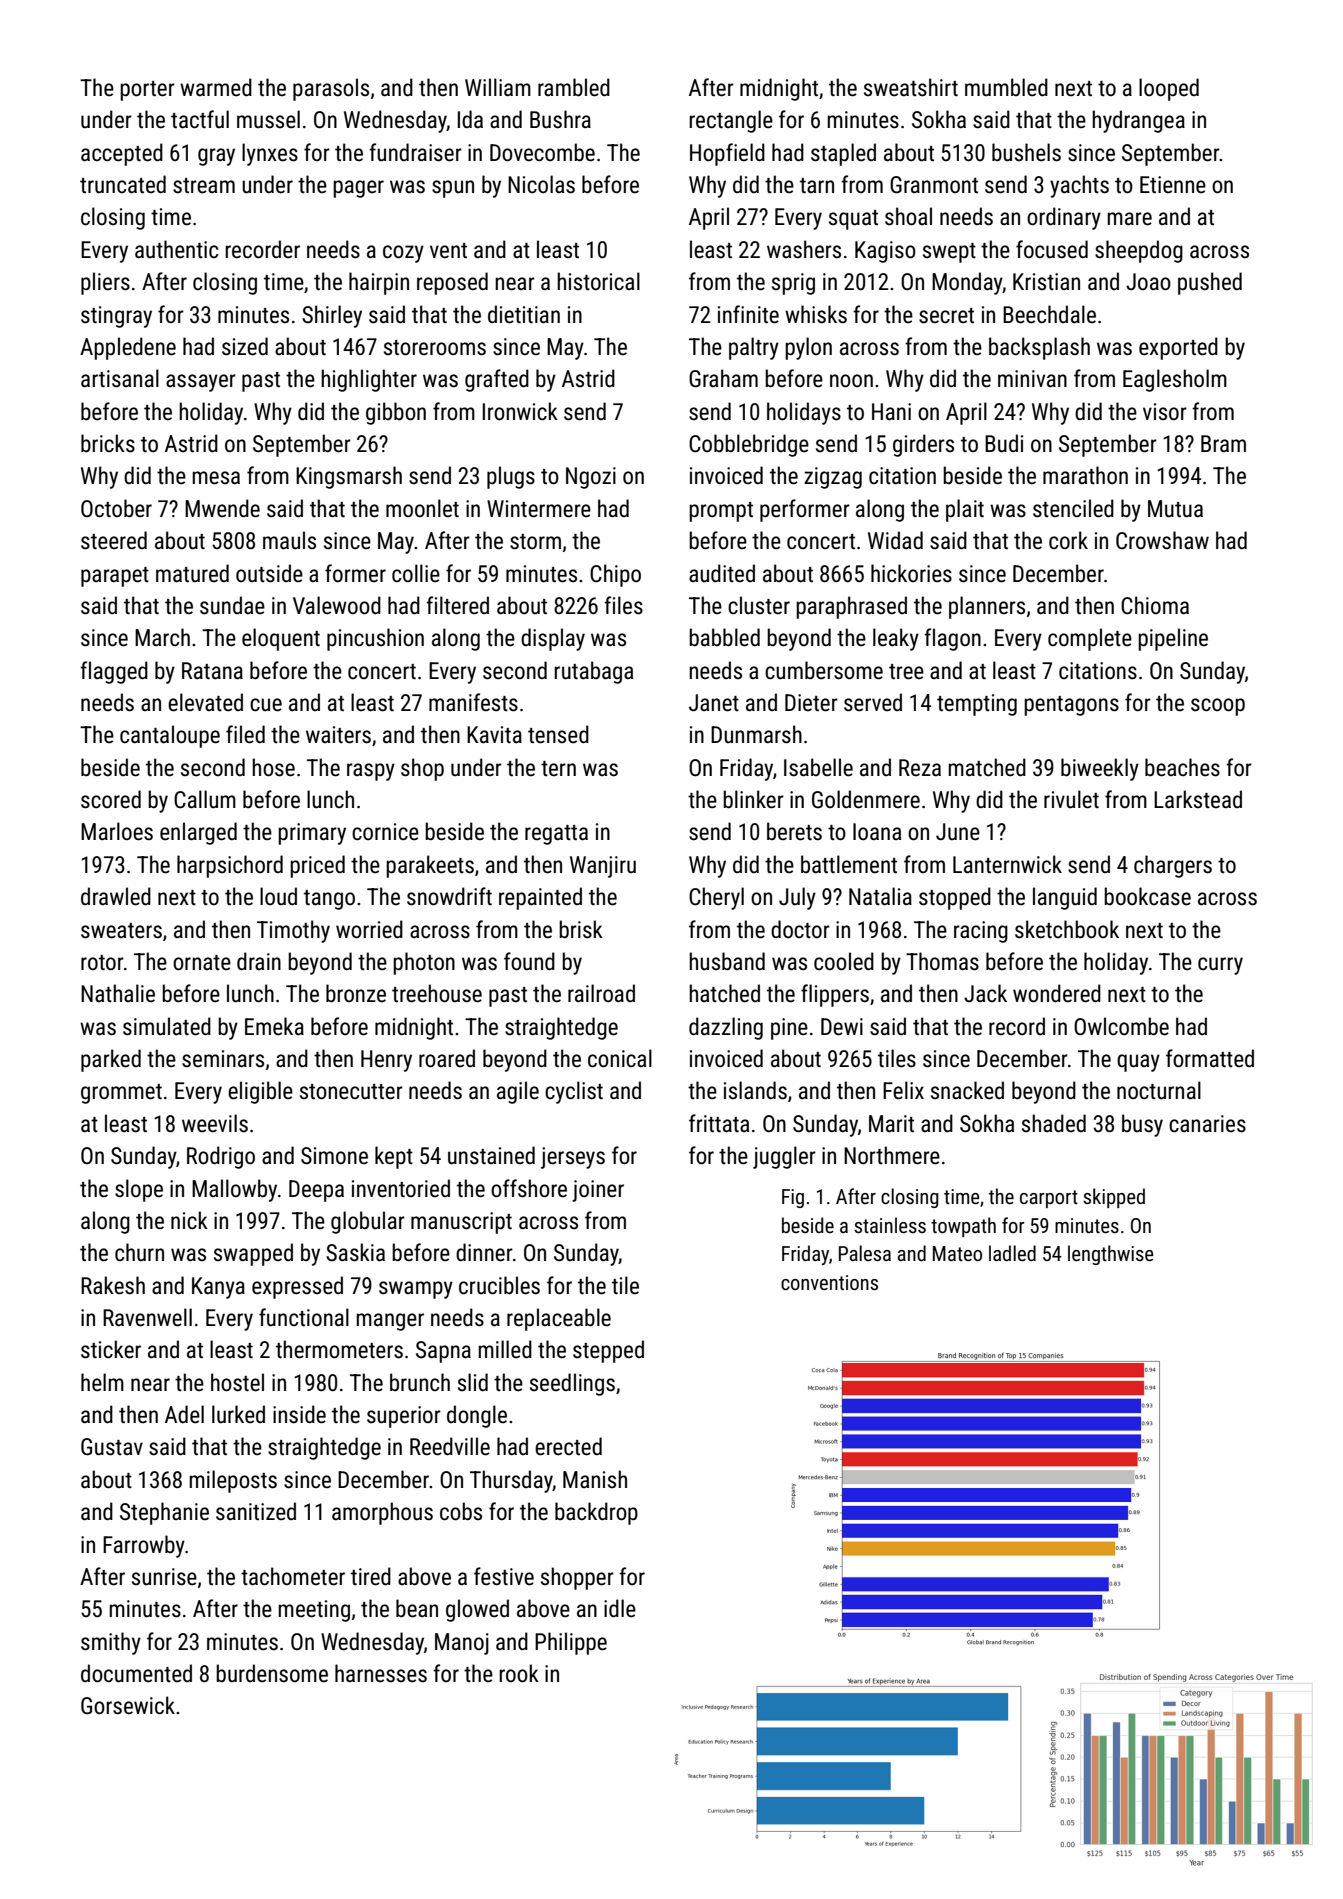  I want to click on warmed, so click(216, 87).
